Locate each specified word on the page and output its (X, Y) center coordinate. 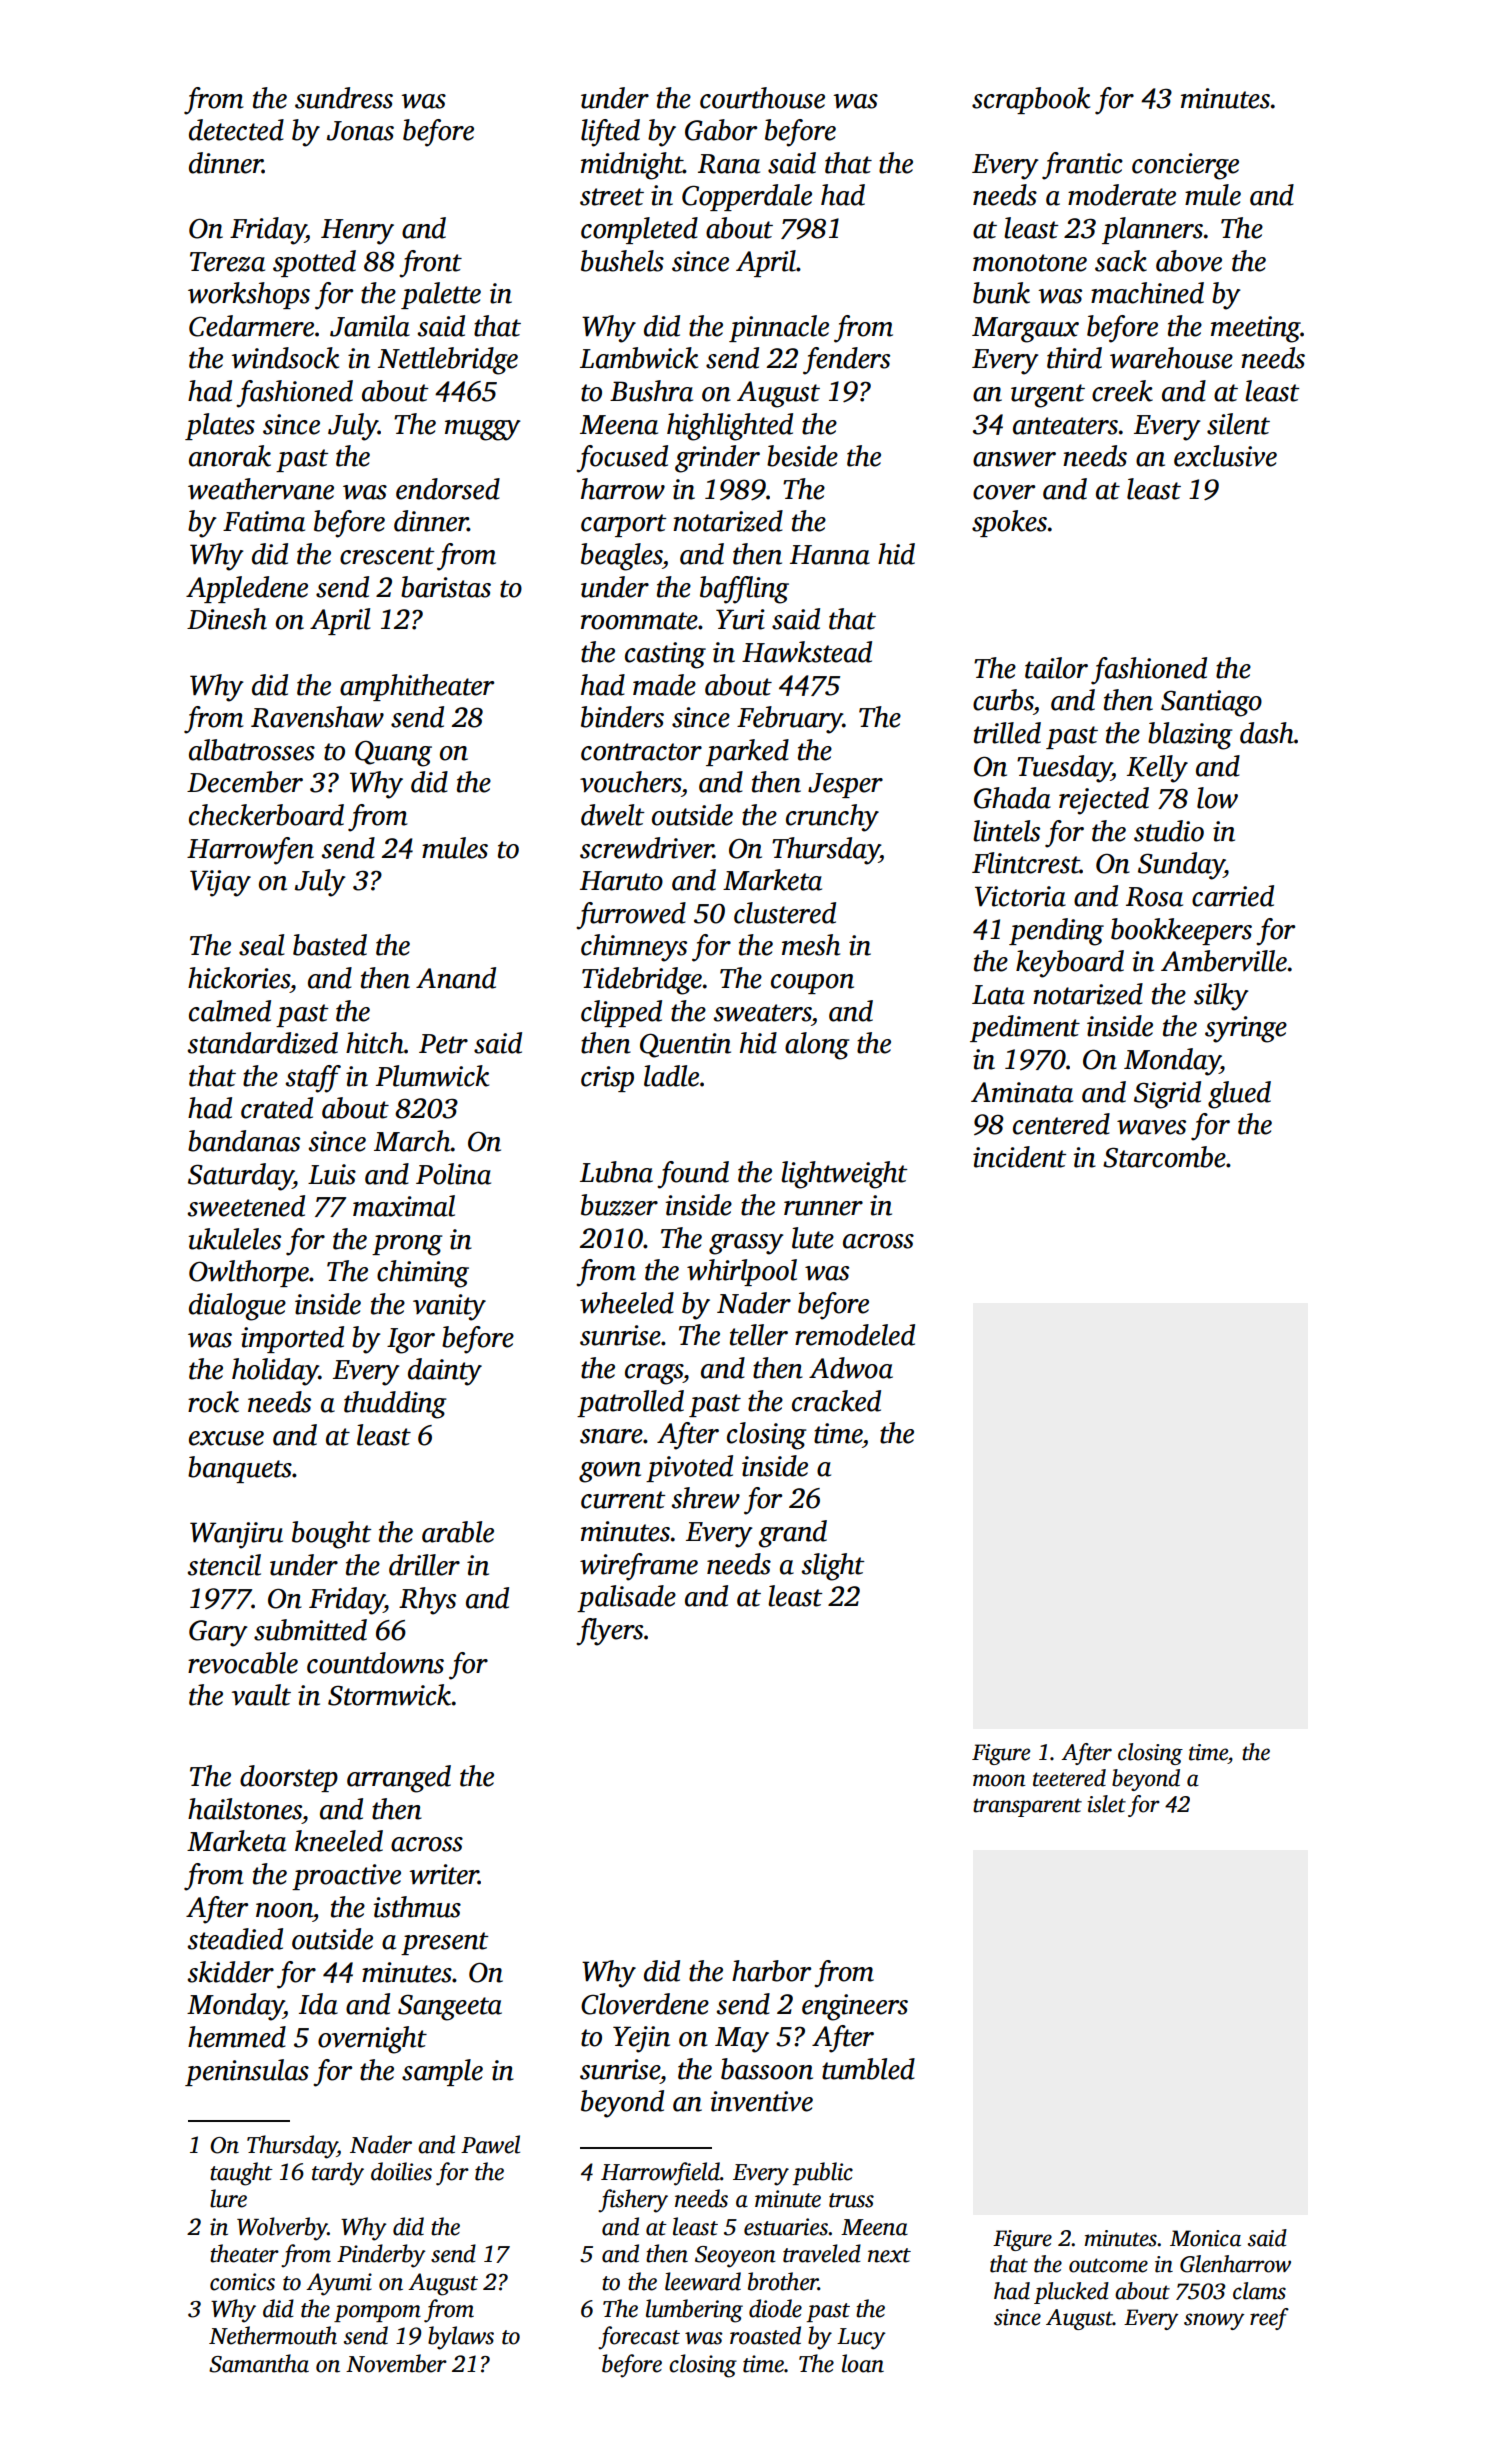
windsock (285, 358)
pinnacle (779, 328)
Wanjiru (236, 1535)
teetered (1069, 1778)
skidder (230, 1972)
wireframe (639, 1567)
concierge (1185, 166)
